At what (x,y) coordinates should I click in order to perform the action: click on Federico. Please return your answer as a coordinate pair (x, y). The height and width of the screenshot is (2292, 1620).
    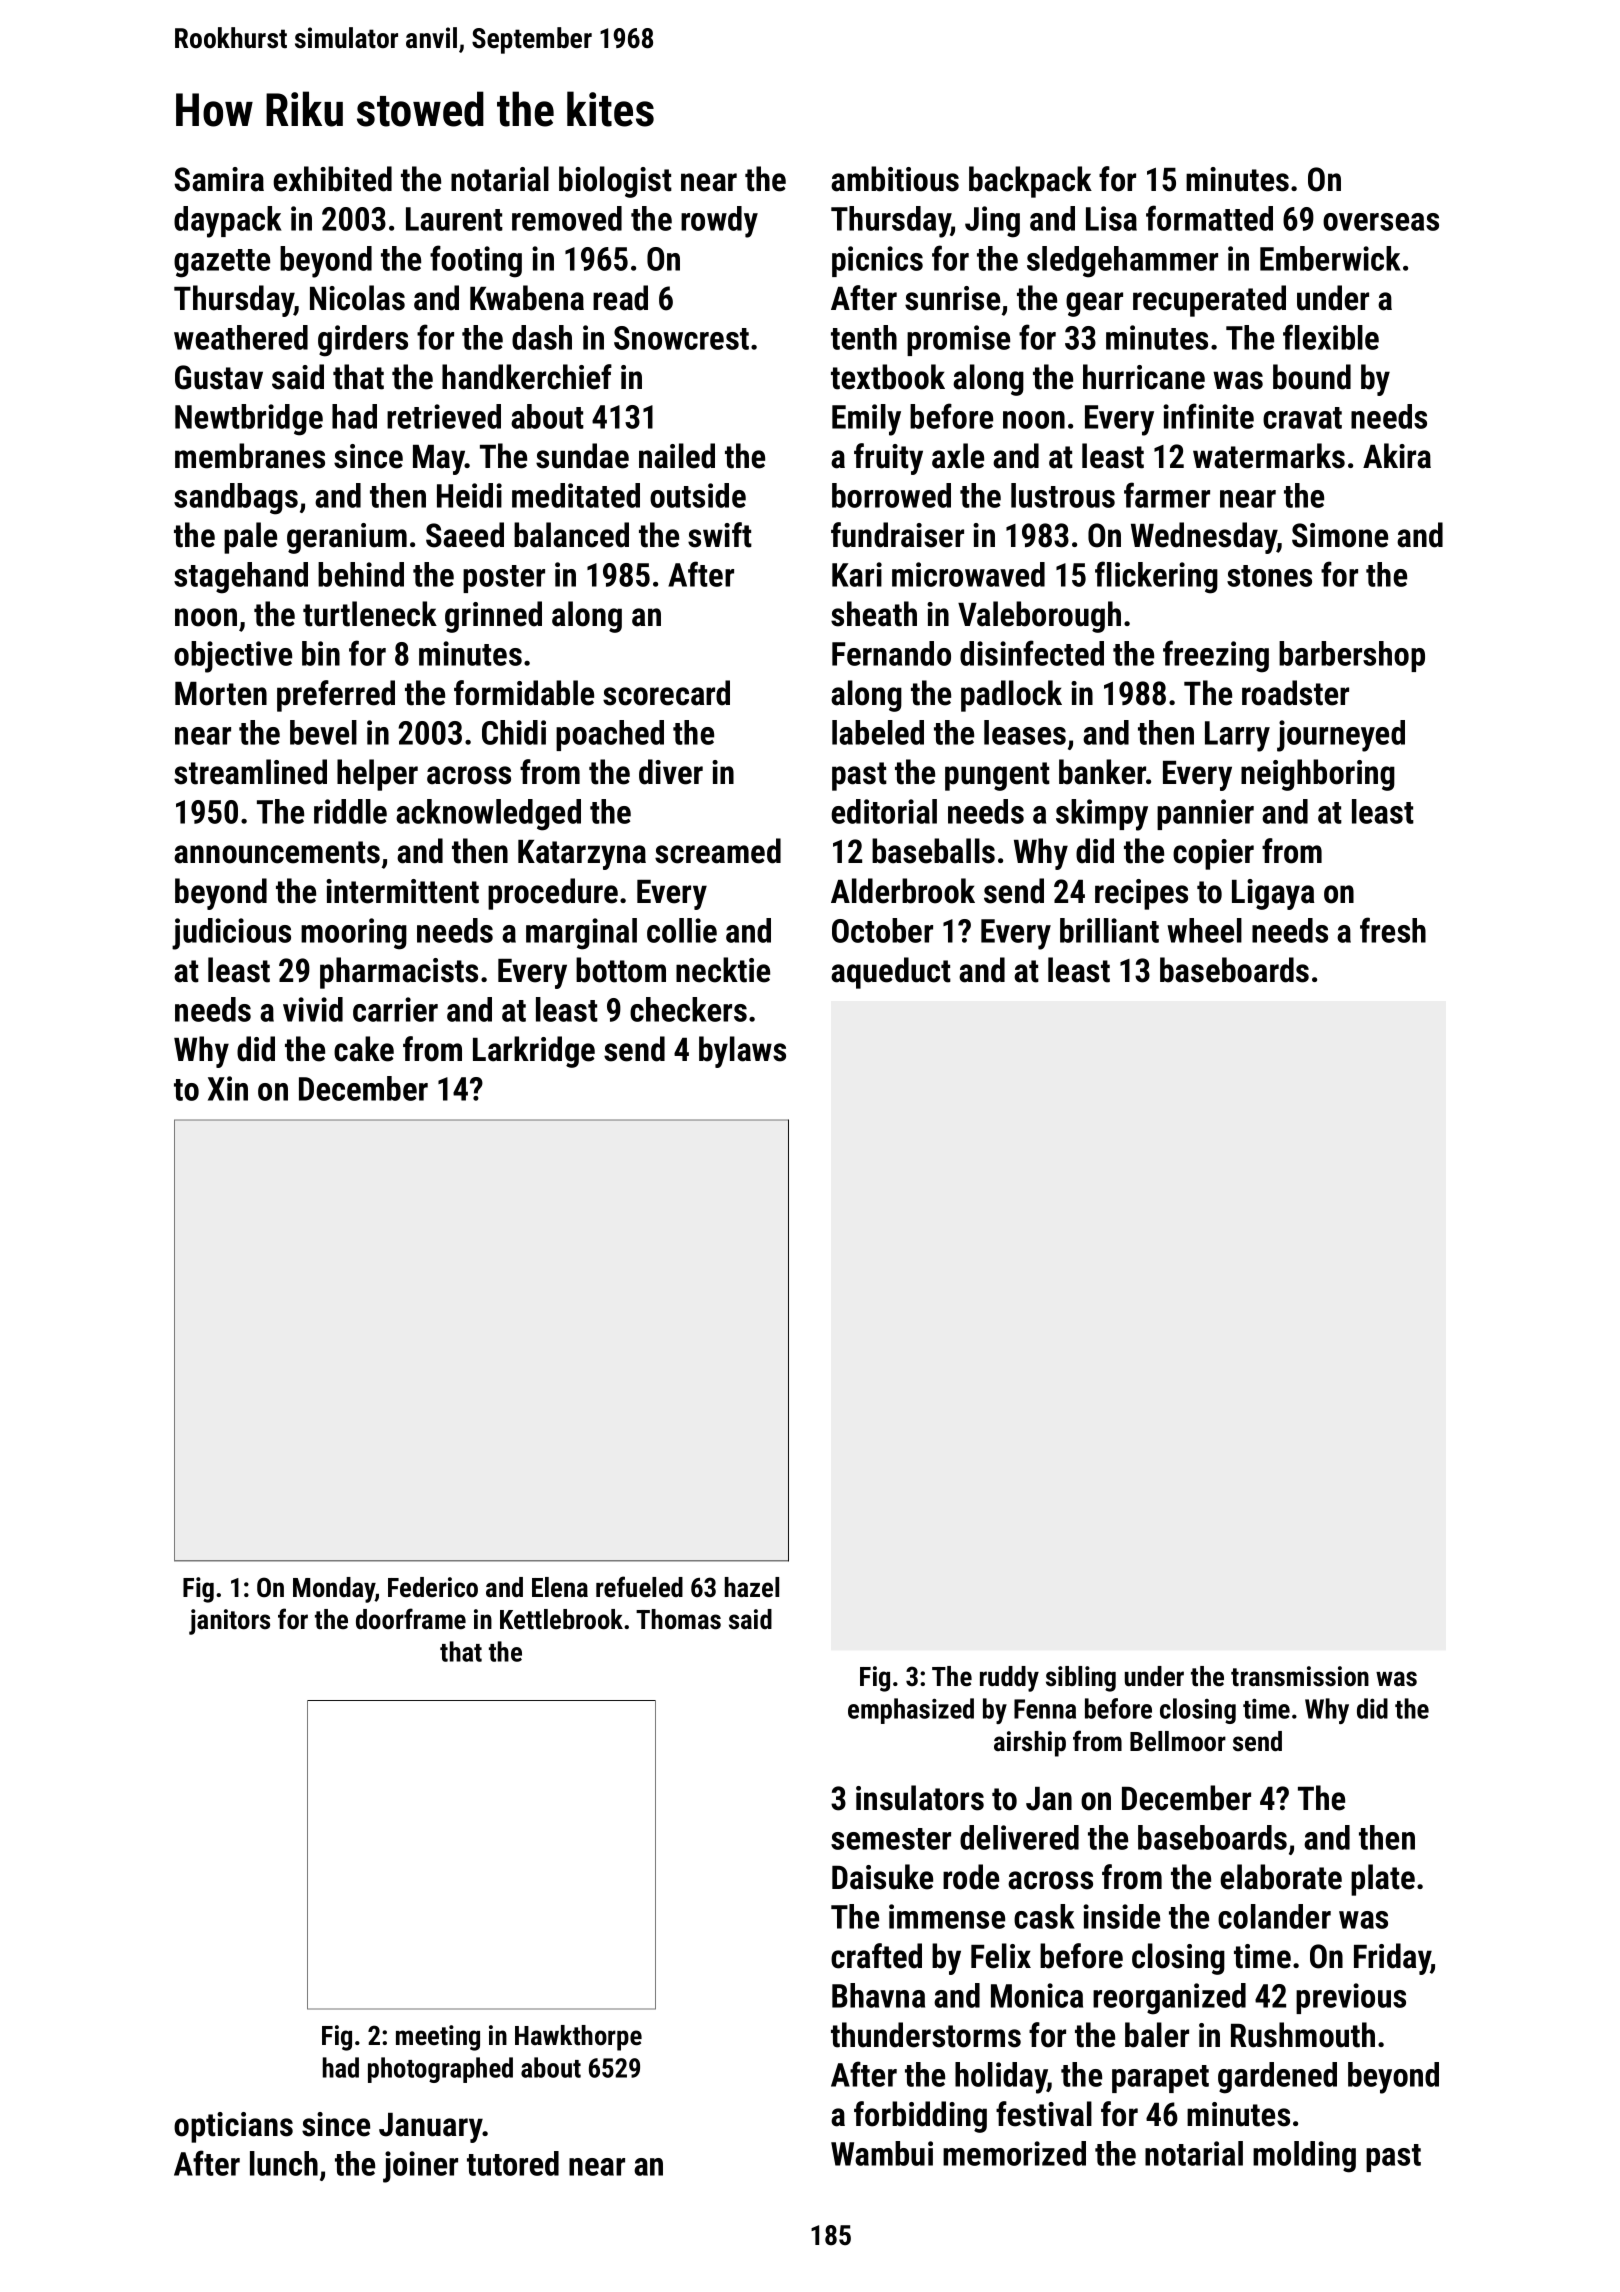
    Looking at the image, I should click on (433, 1587).
